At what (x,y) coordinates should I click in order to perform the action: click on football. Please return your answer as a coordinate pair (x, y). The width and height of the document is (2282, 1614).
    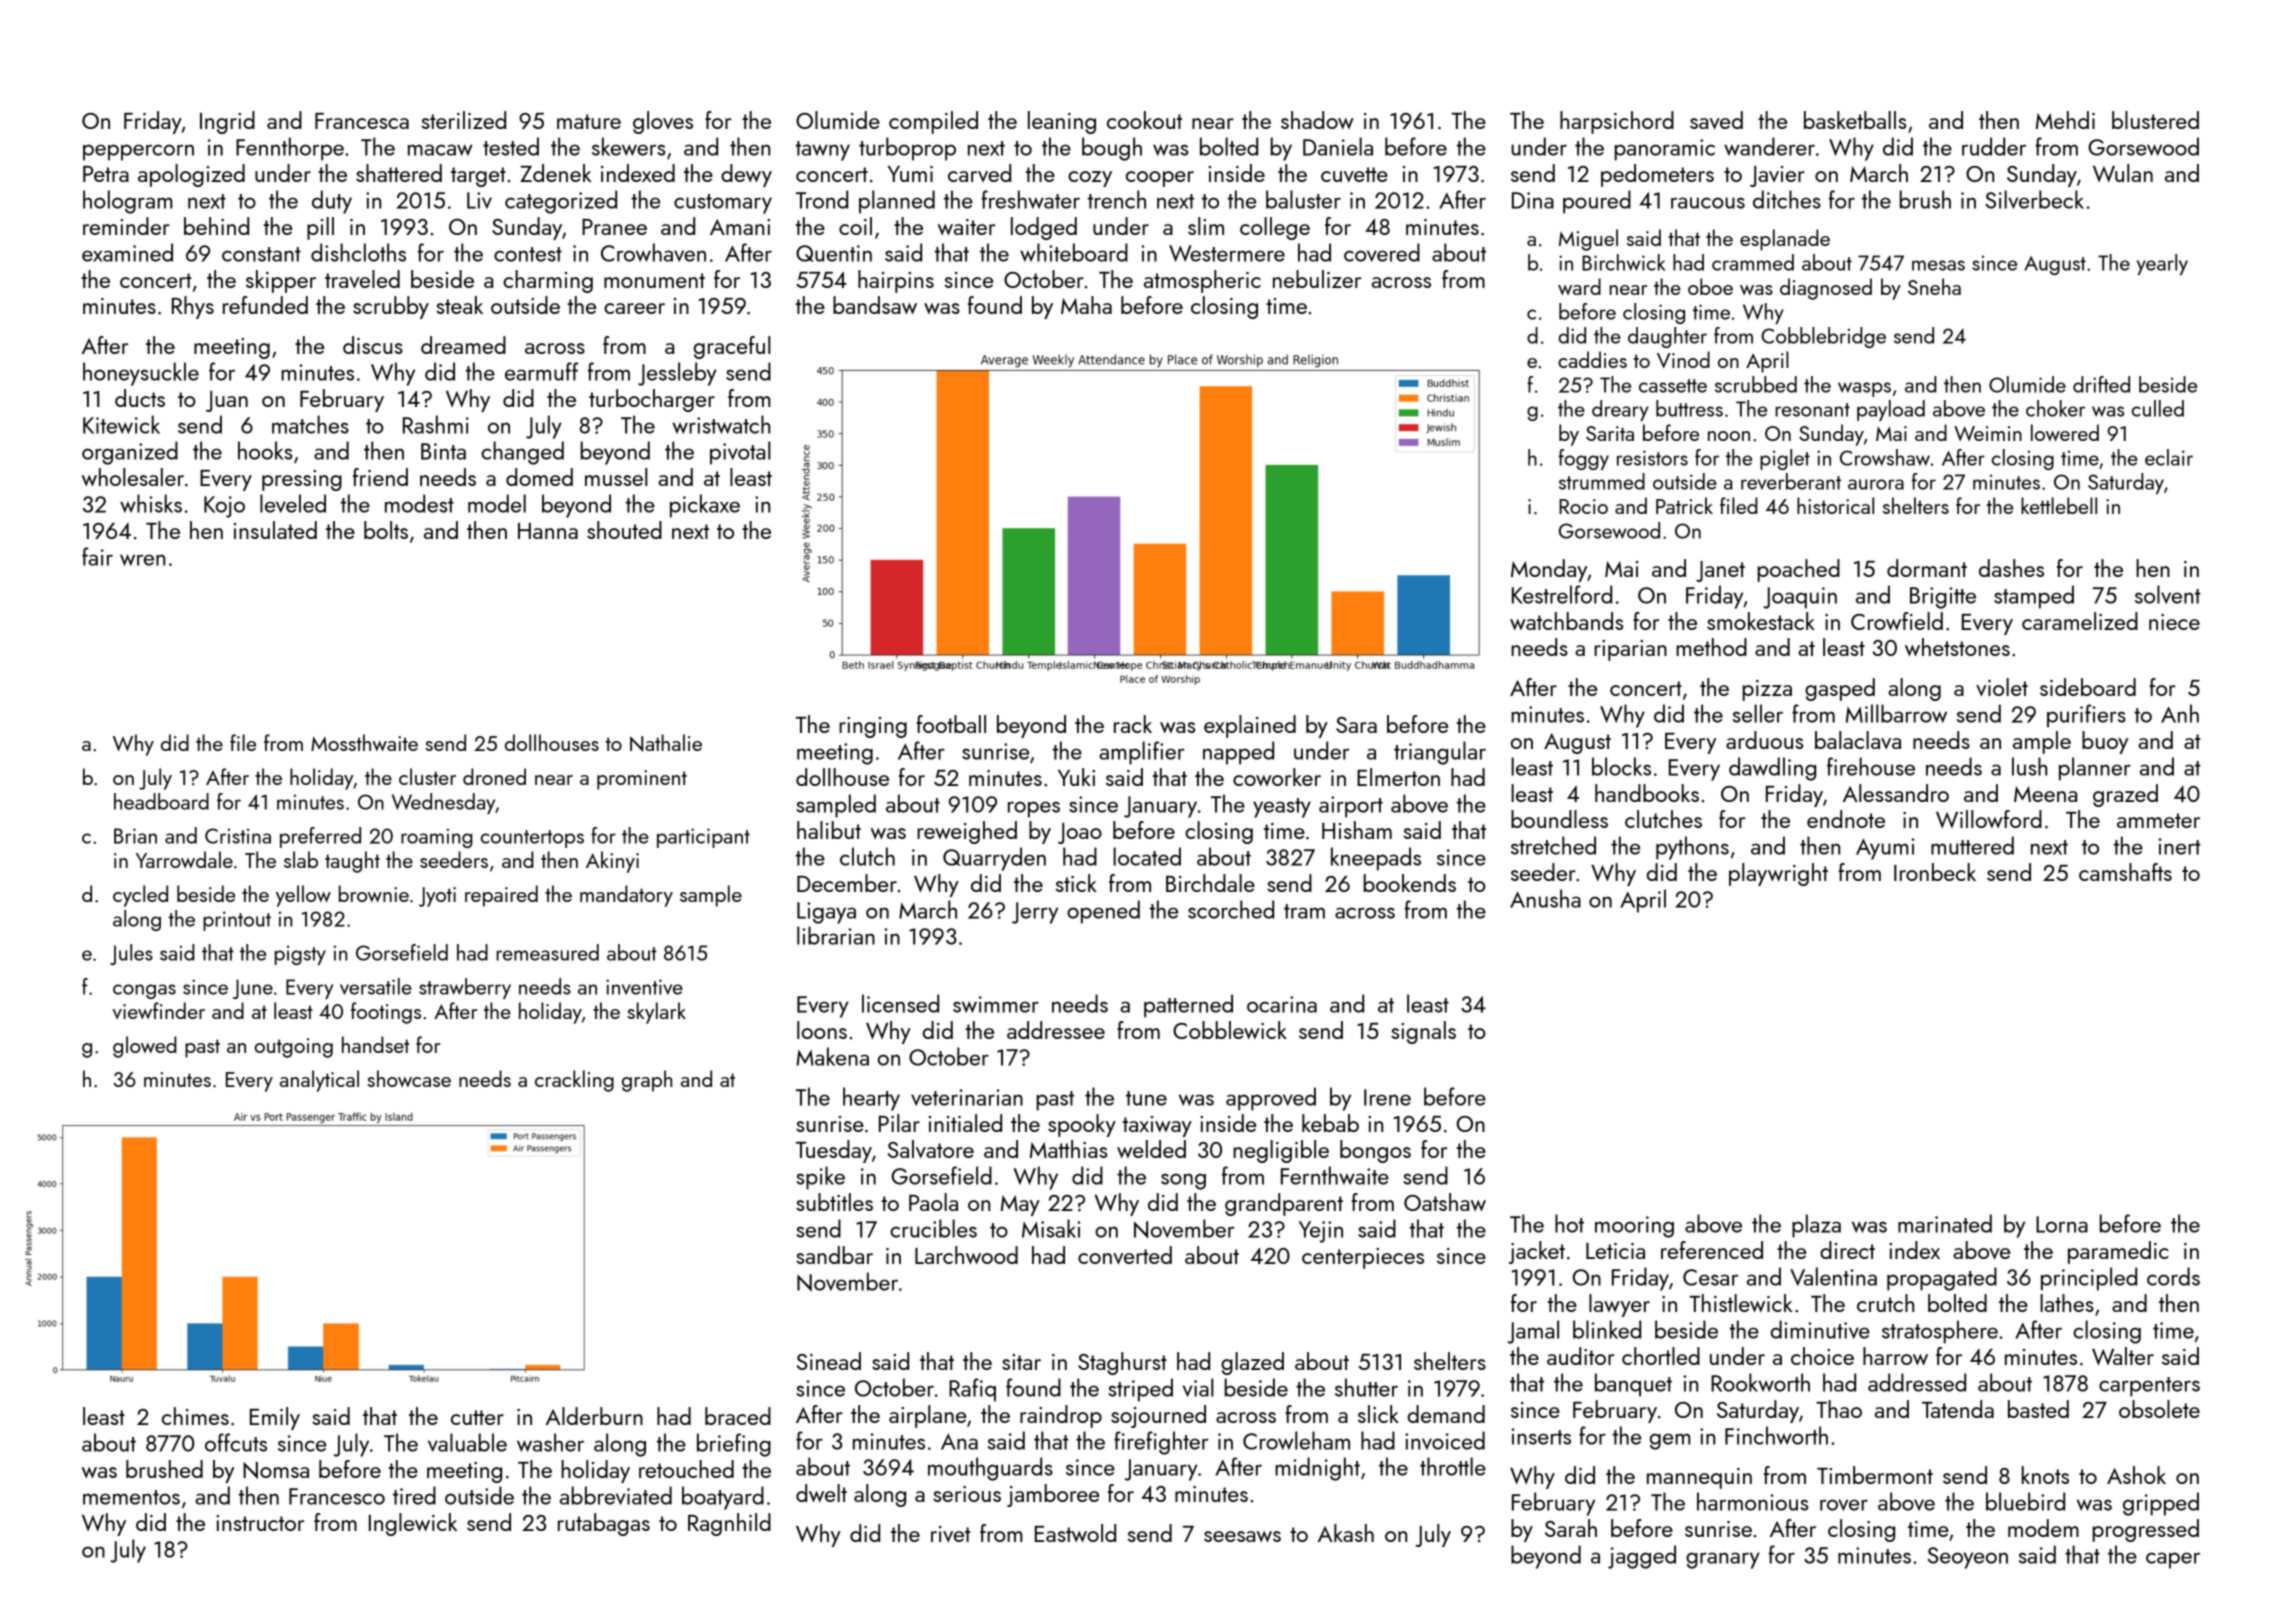
    Looking at the image, I should click on (951, 724).
